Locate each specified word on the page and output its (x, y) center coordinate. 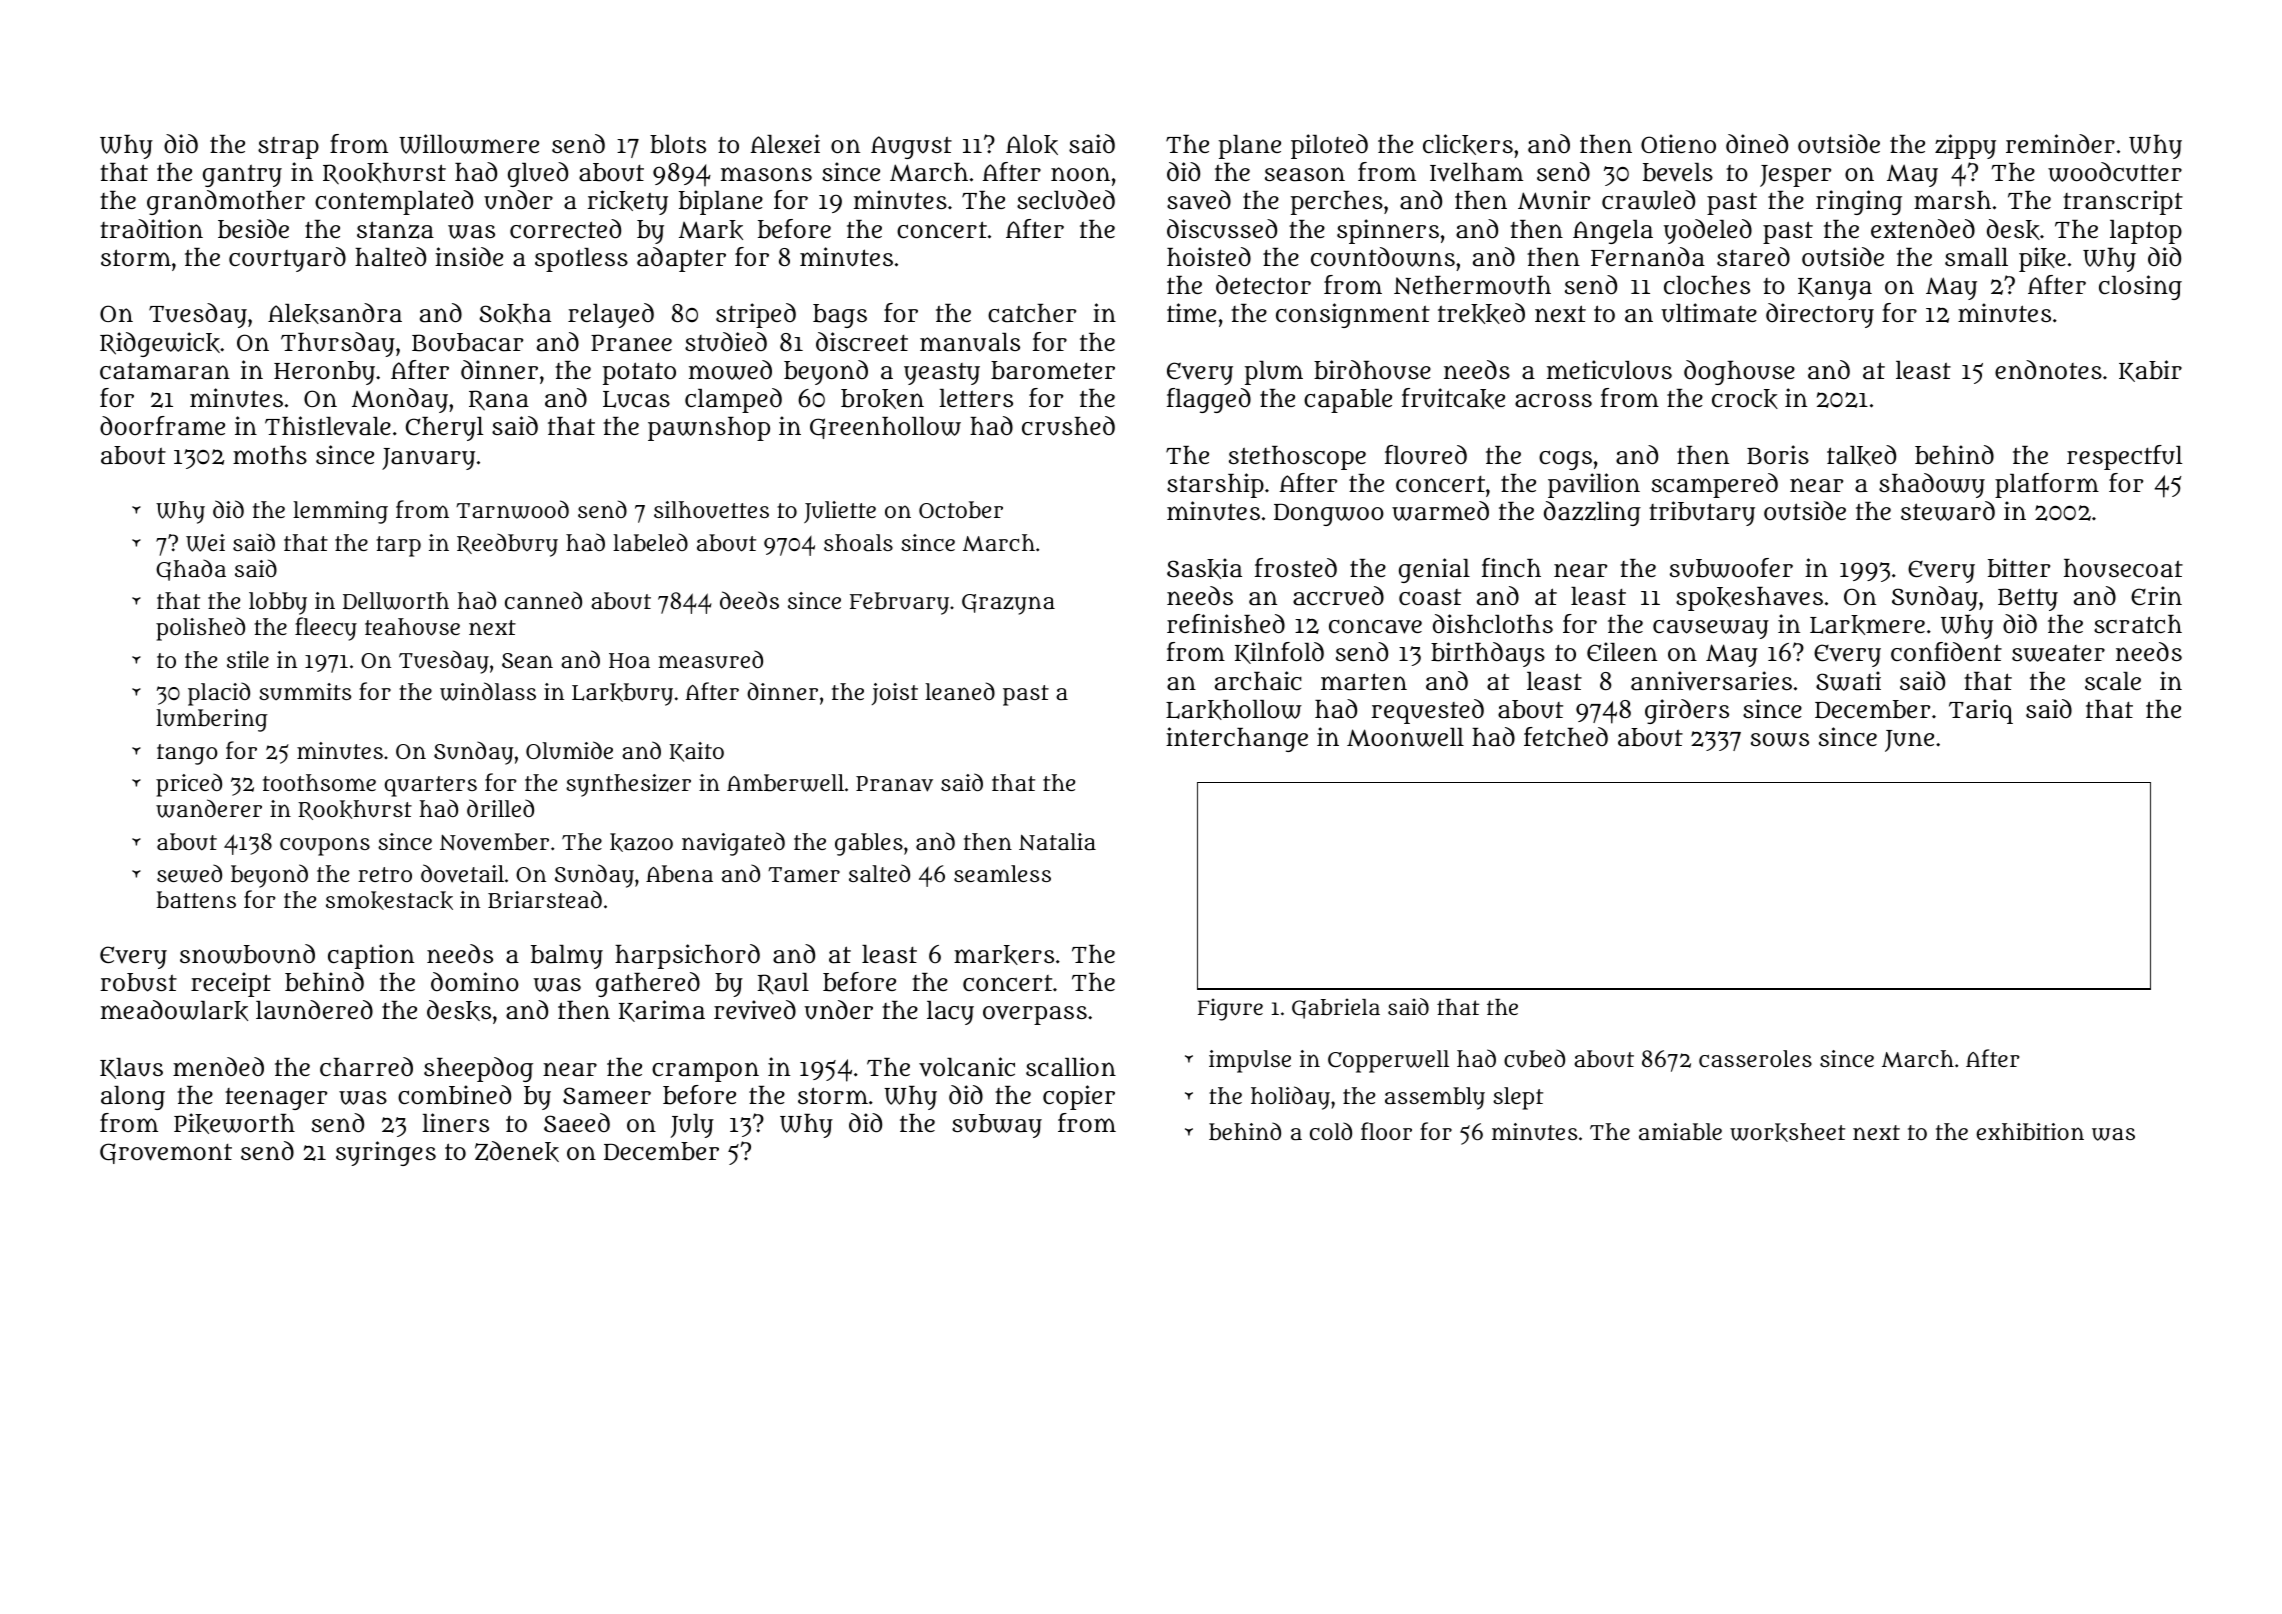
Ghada (191, 570)
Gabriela (1336, 1008)
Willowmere (469, 144)
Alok (1032, 145)
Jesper (1795, 176)
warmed (1440, 511)
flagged (1209, 400)
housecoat (2123, 568)
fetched (1566, 736)
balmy (567, 957)
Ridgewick (160, 344)
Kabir (2150, 371)
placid (219, 694)
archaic (1258, 681)
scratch (2138, 624)
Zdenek (517, 1151)
